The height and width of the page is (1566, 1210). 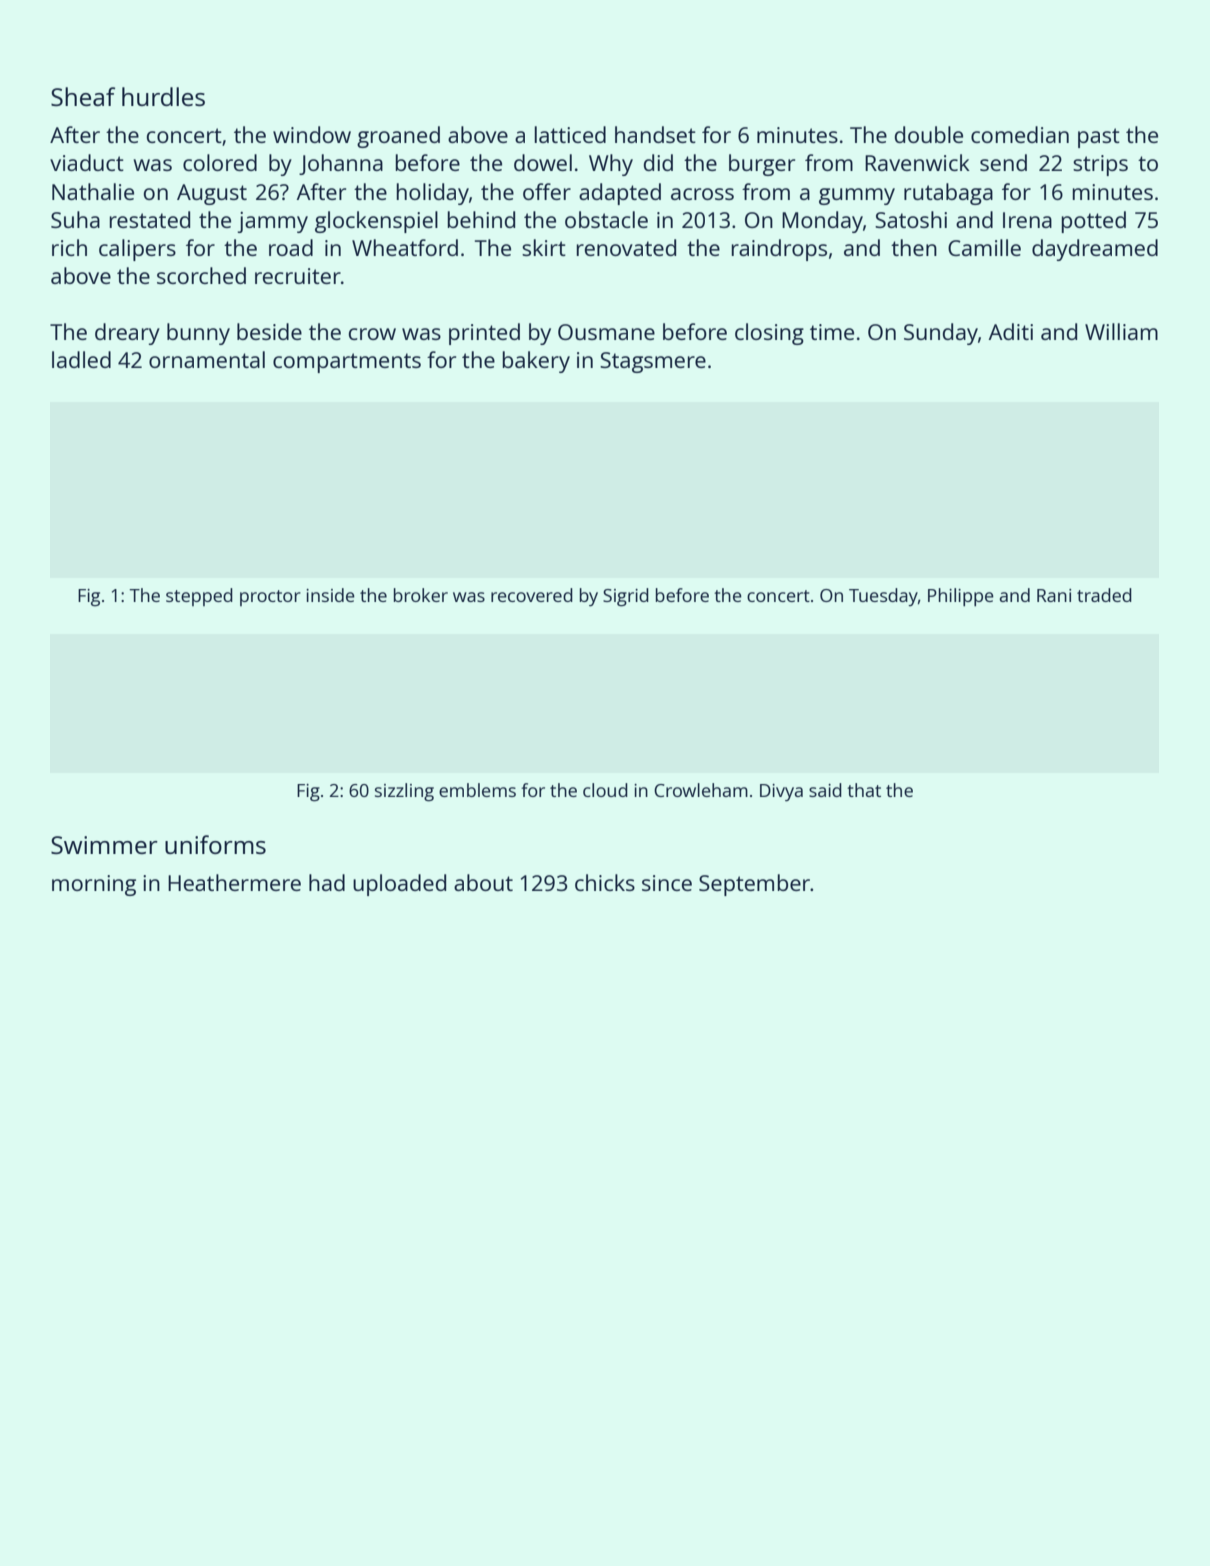 I want to click on Tuesday, so click(x=883, y=597).
